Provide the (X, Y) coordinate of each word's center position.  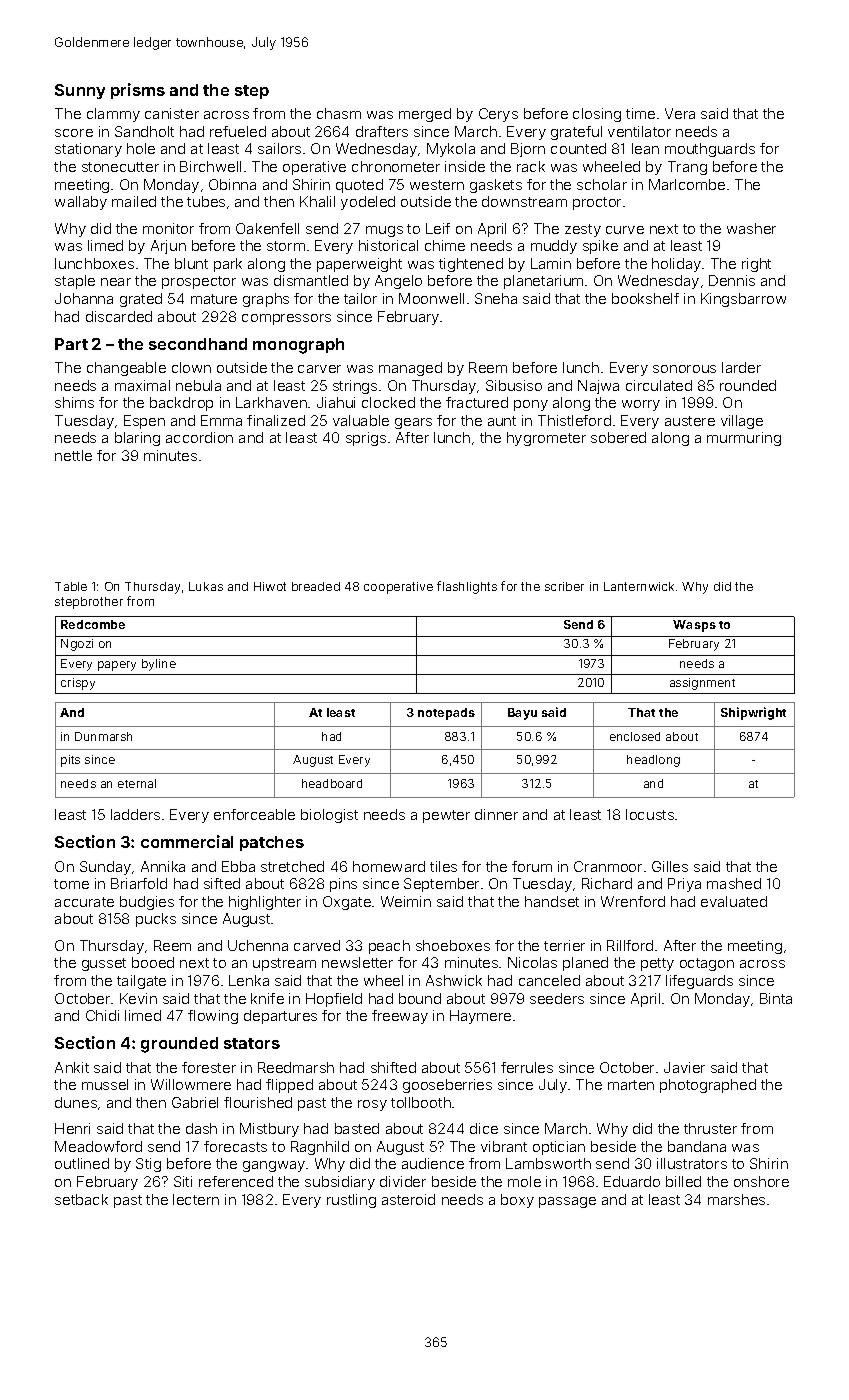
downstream (524, 201)
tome (71, 884)
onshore (761, 1181)
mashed (734, 883)
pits (70, 761)
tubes (206, 201)
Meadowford (98, 1146)
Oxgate (347, 903)
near (116, 282)
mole (524, 1181)
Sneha (496, 298)
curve (625, 230)
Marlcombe (687, 184)
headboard (332, 783)
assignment (702, 684)
